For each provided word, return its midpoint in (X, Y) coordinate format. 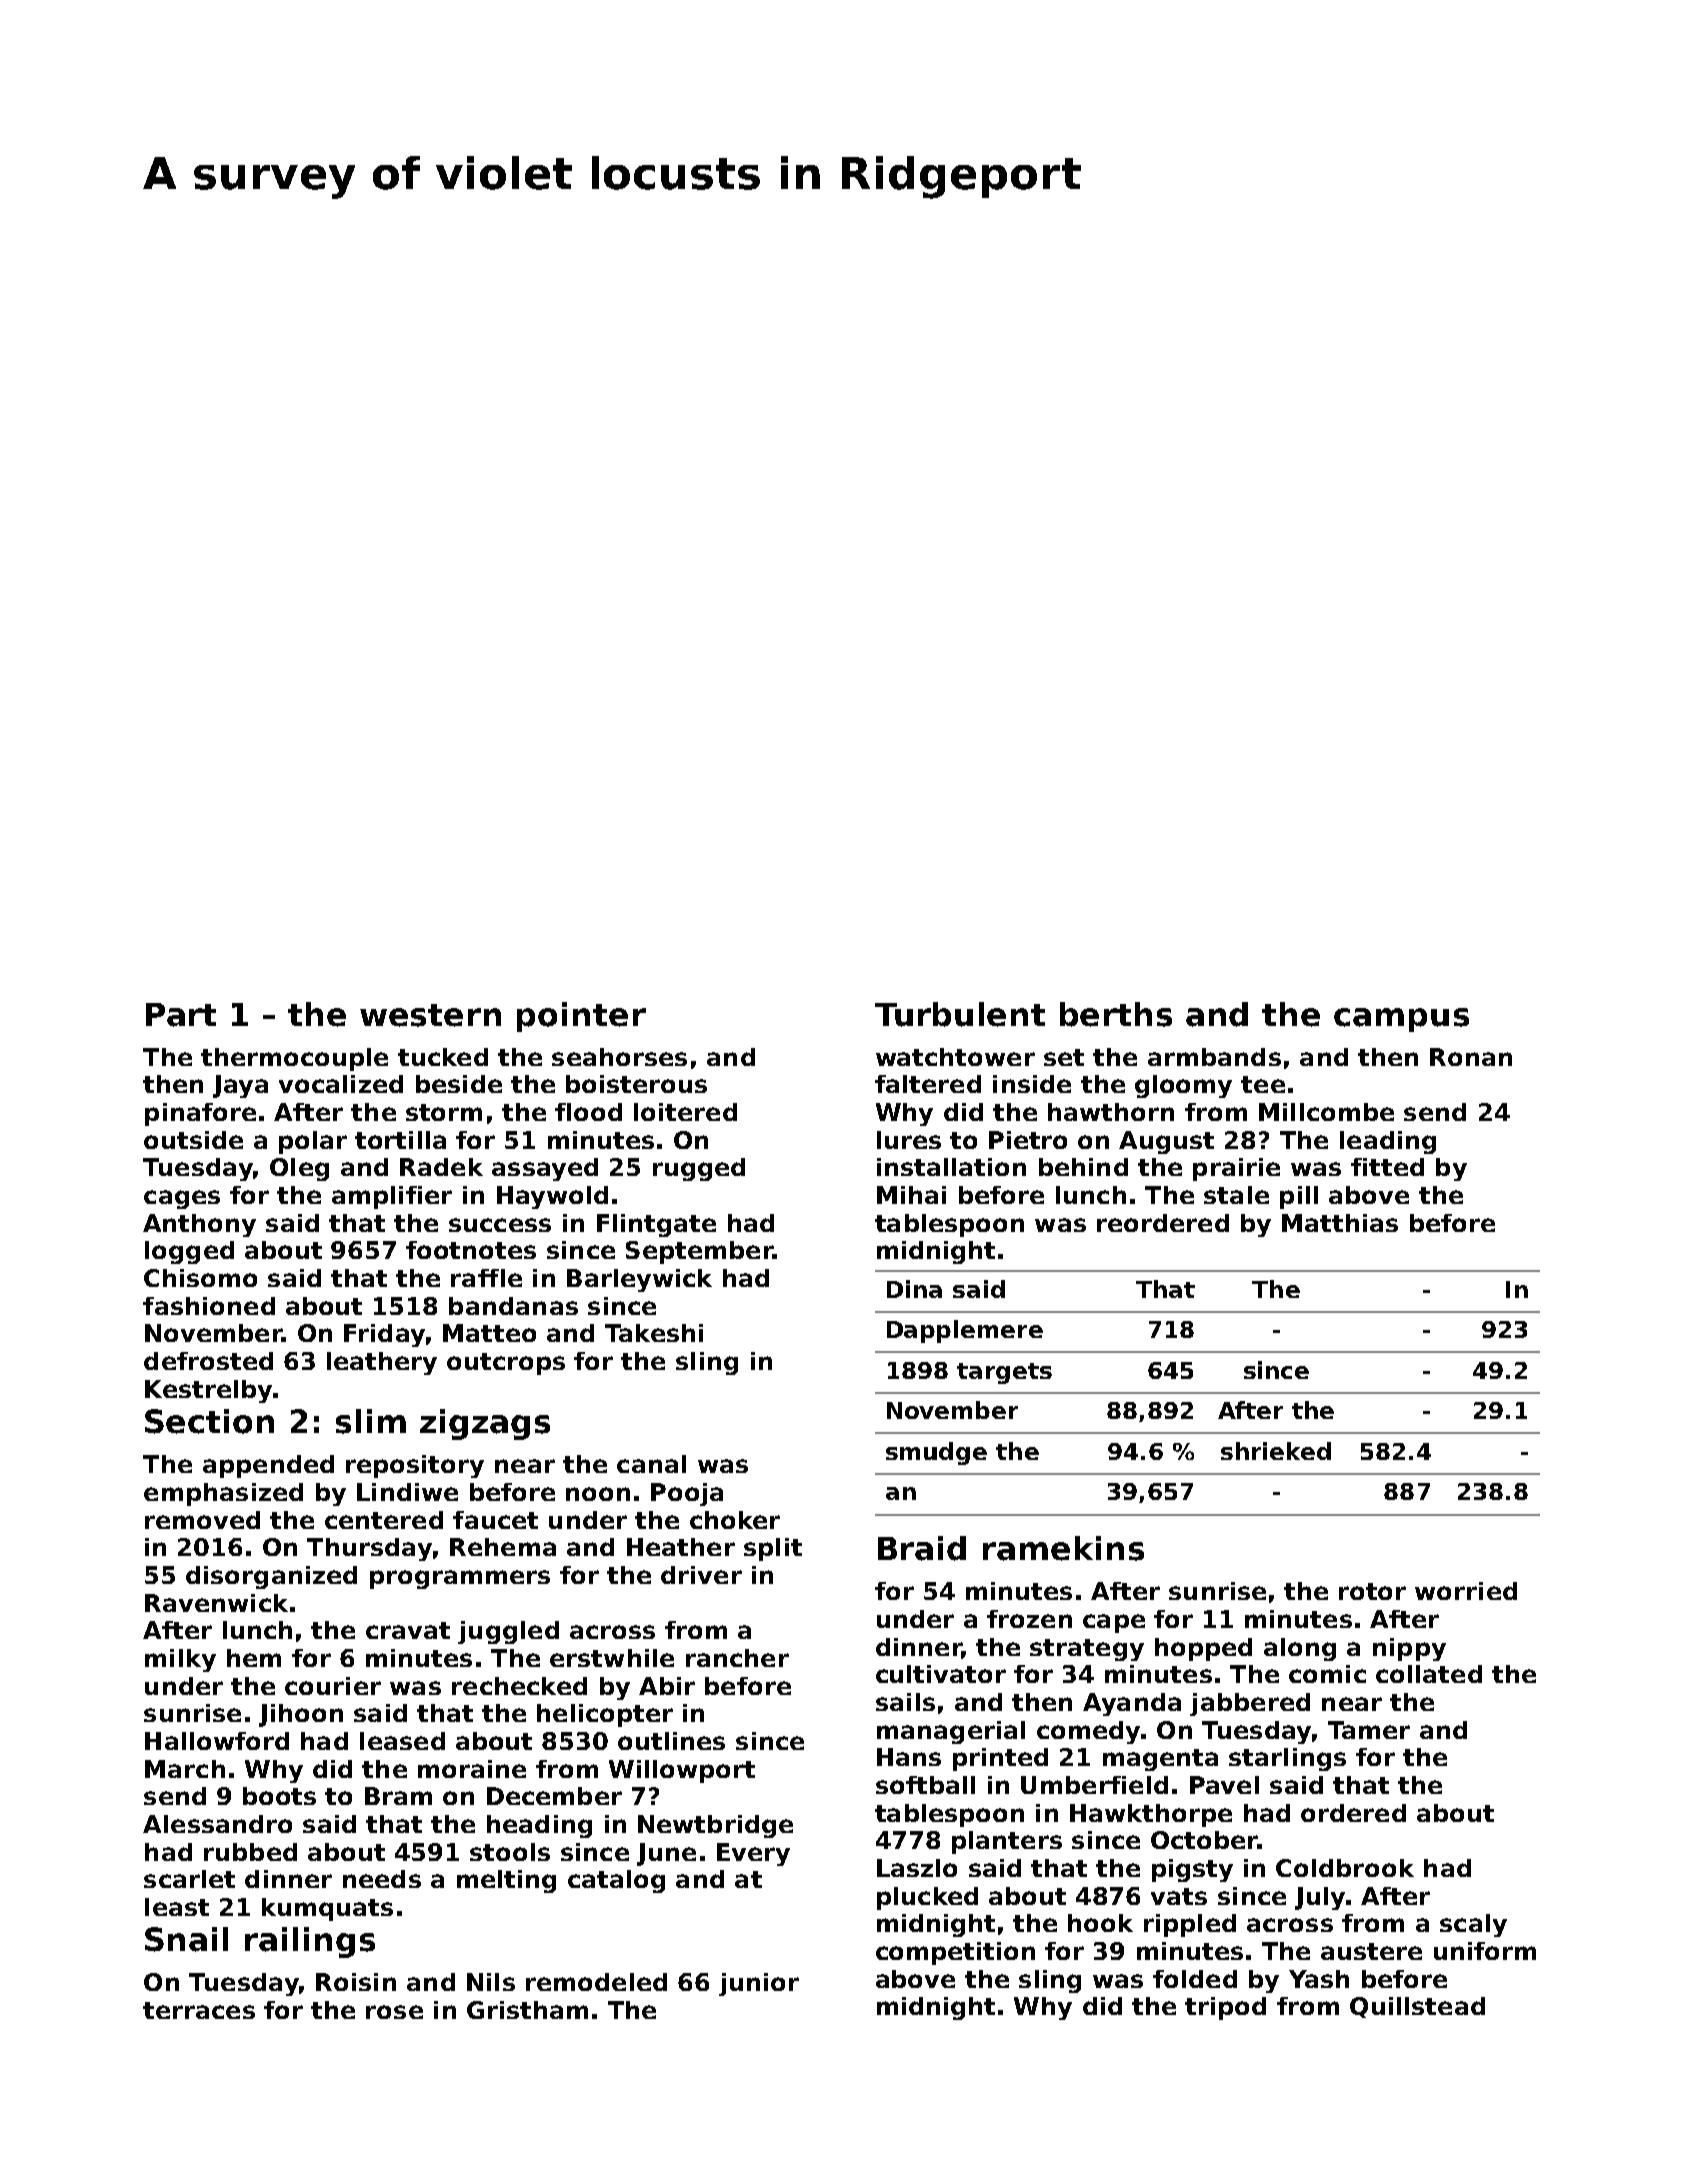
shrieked (1276, 1451)
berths (1116, 1014)
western (430, 1015)
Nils (491, 1982)
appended (268, 1466)
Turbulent (960, 1014)
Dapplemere (965, 1331)
